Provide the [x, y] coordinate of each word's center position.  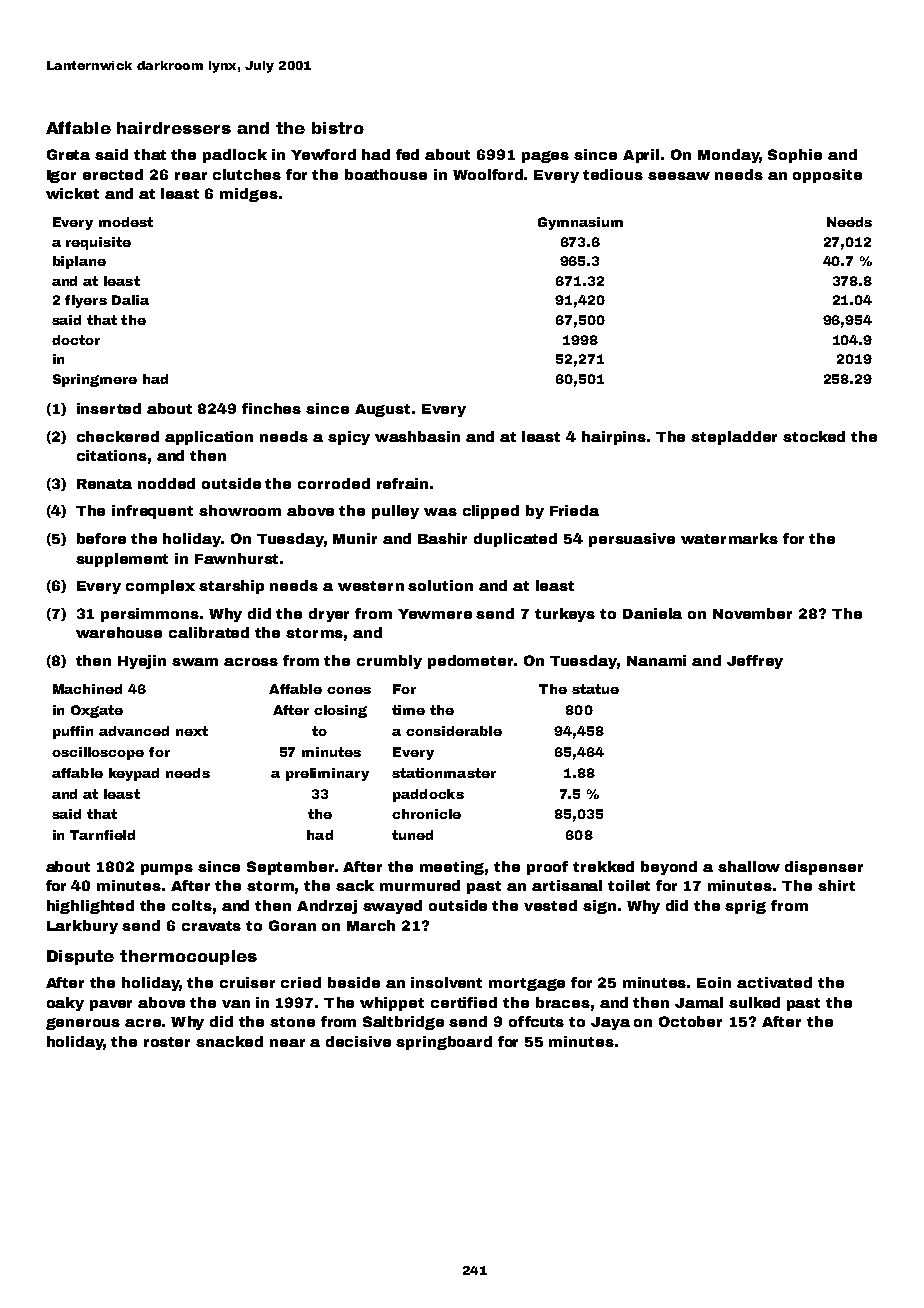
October [690, 1021]
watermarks [729, 538]
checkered [118, 436]
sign [599, 907]
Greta [68, 154]
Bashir [442, 538]
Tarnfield [102, 835]
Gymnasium [580, 223]
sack [355, 885]
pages [545, 157]
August [382, 410]
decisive [358, 1041]
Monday [729, 156]
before [101, 538]
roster [167, 1042]
